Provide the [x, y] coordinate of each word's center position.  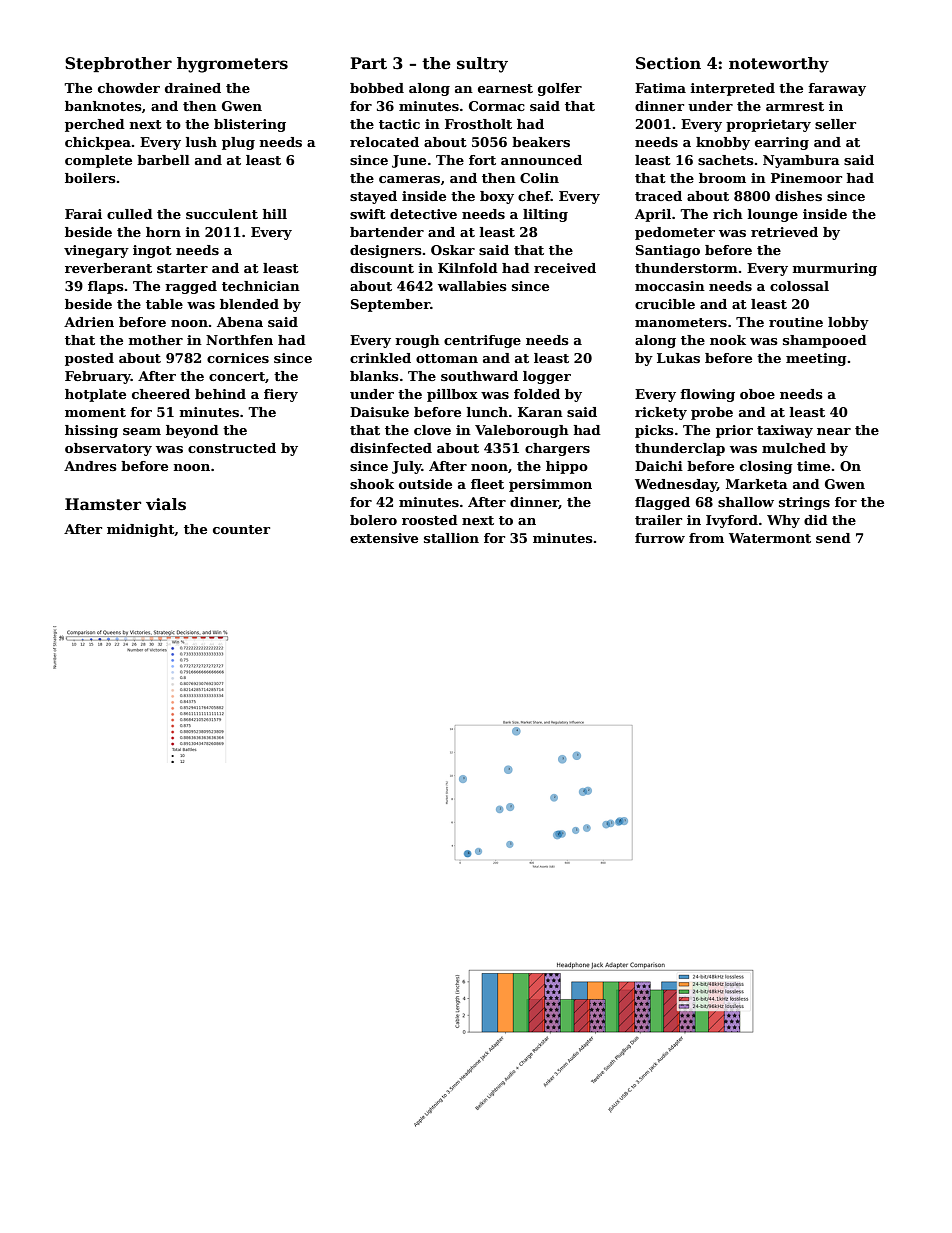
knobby [723, 143]
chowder [129, 88]
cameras [409, 179]
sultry [482, 65]
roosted [430, 520]
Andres [90, 466]
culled [130, 214]
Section [668, 63]
